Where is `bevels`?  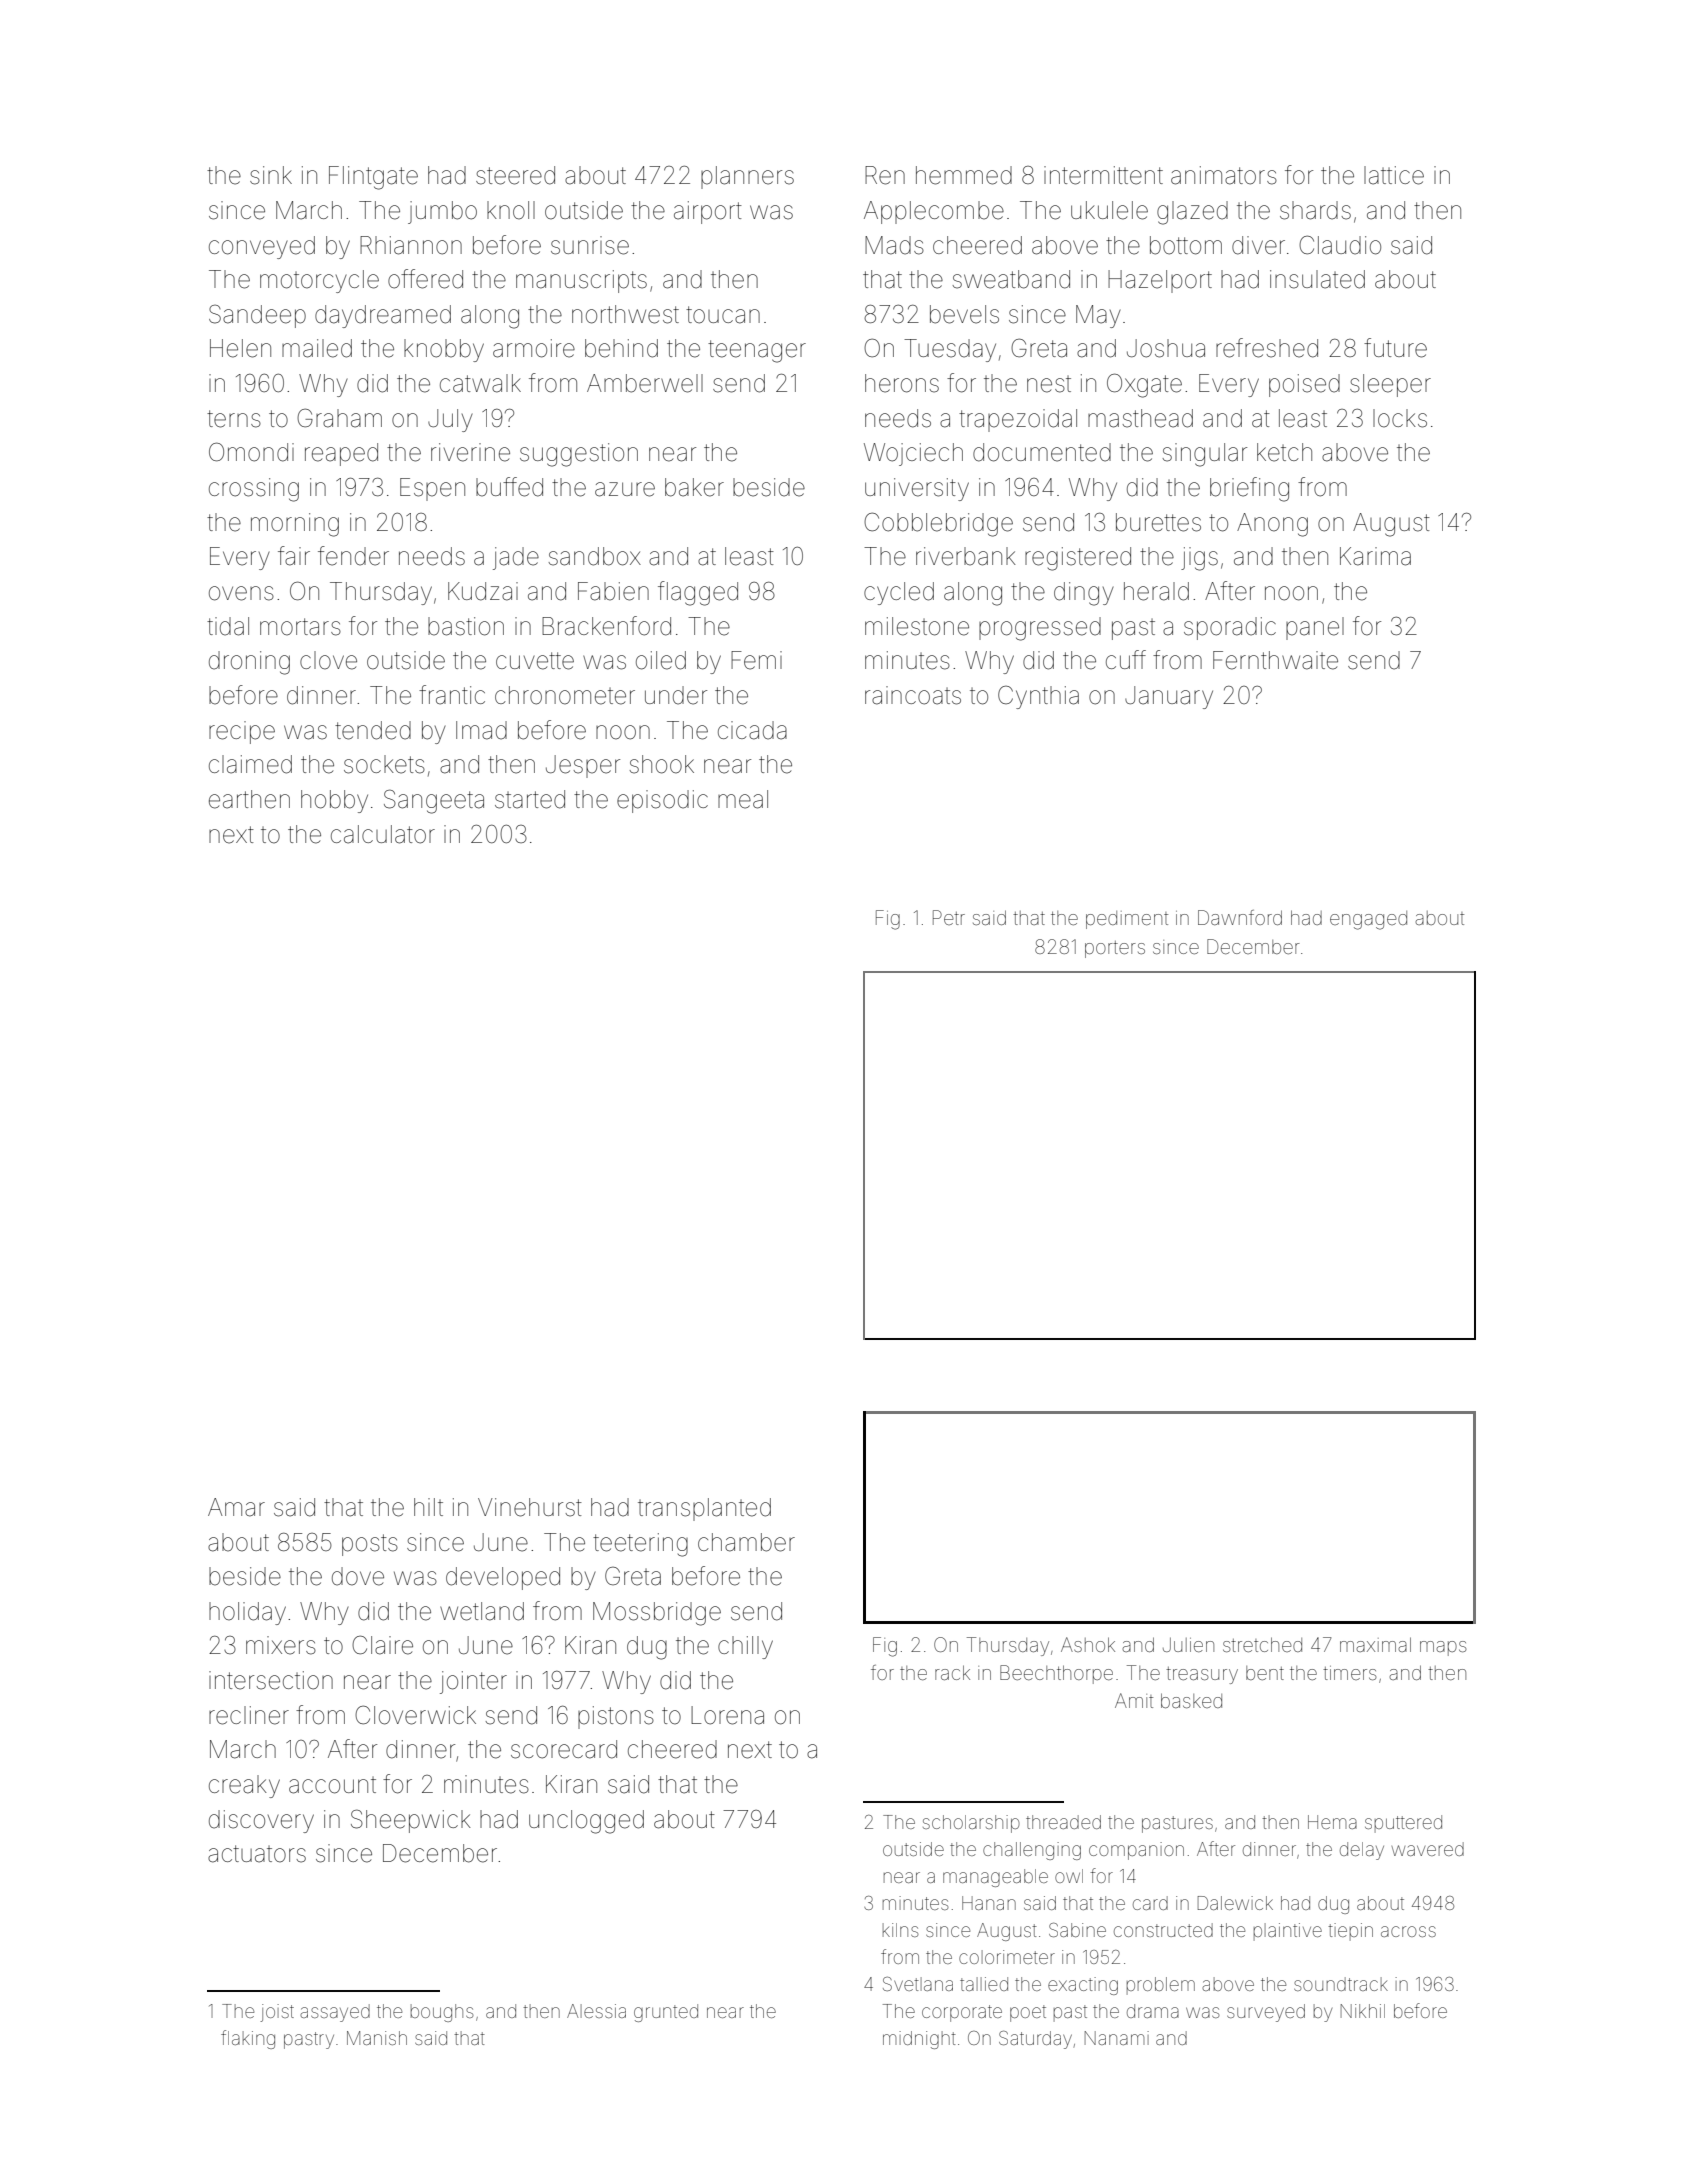 bevels is located at coordinates (964, 314).
